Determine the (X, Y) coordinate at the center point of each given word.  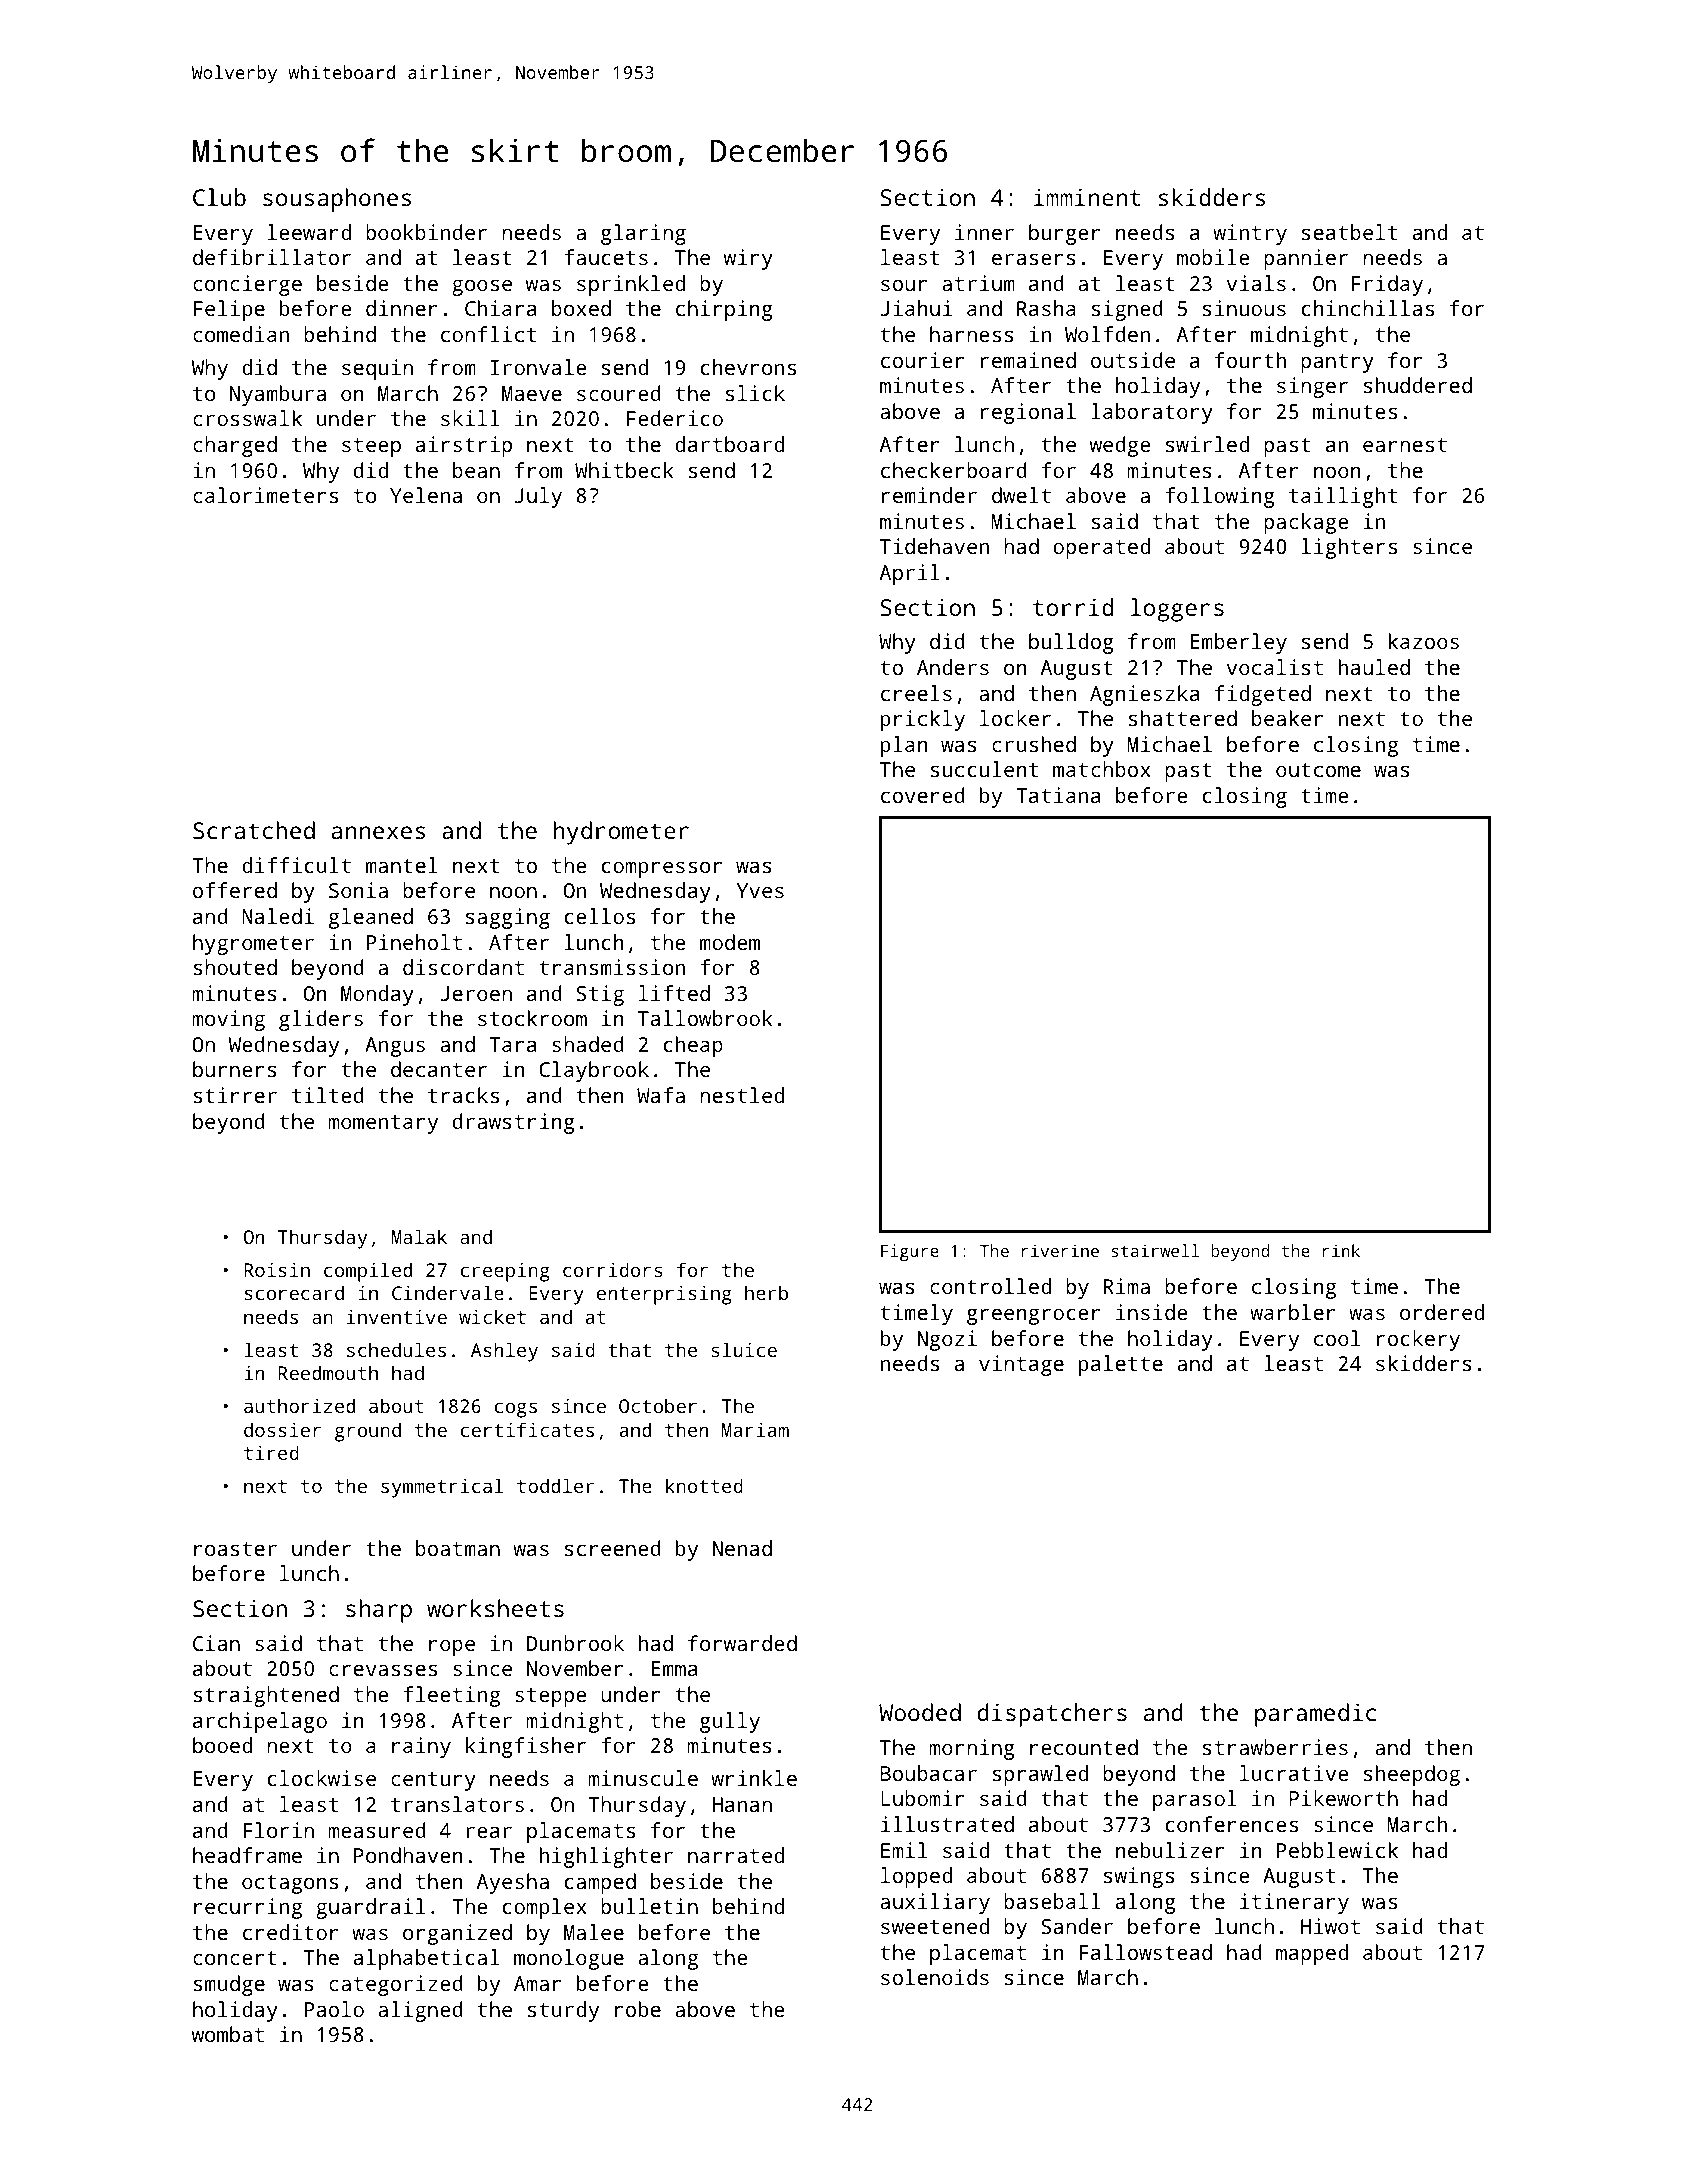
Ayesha (513, 1883)
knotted (704, 1485)
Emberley (1239, 643)
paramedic (1315, 1715)
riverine (1060, 1250)
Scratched (254, 830)
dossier (282, 1429)
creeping (505, 1272)
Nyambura (278, 395)
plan (904, 746)
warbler (1293, 1312)
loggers (1177, 610)
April (910, 574)
